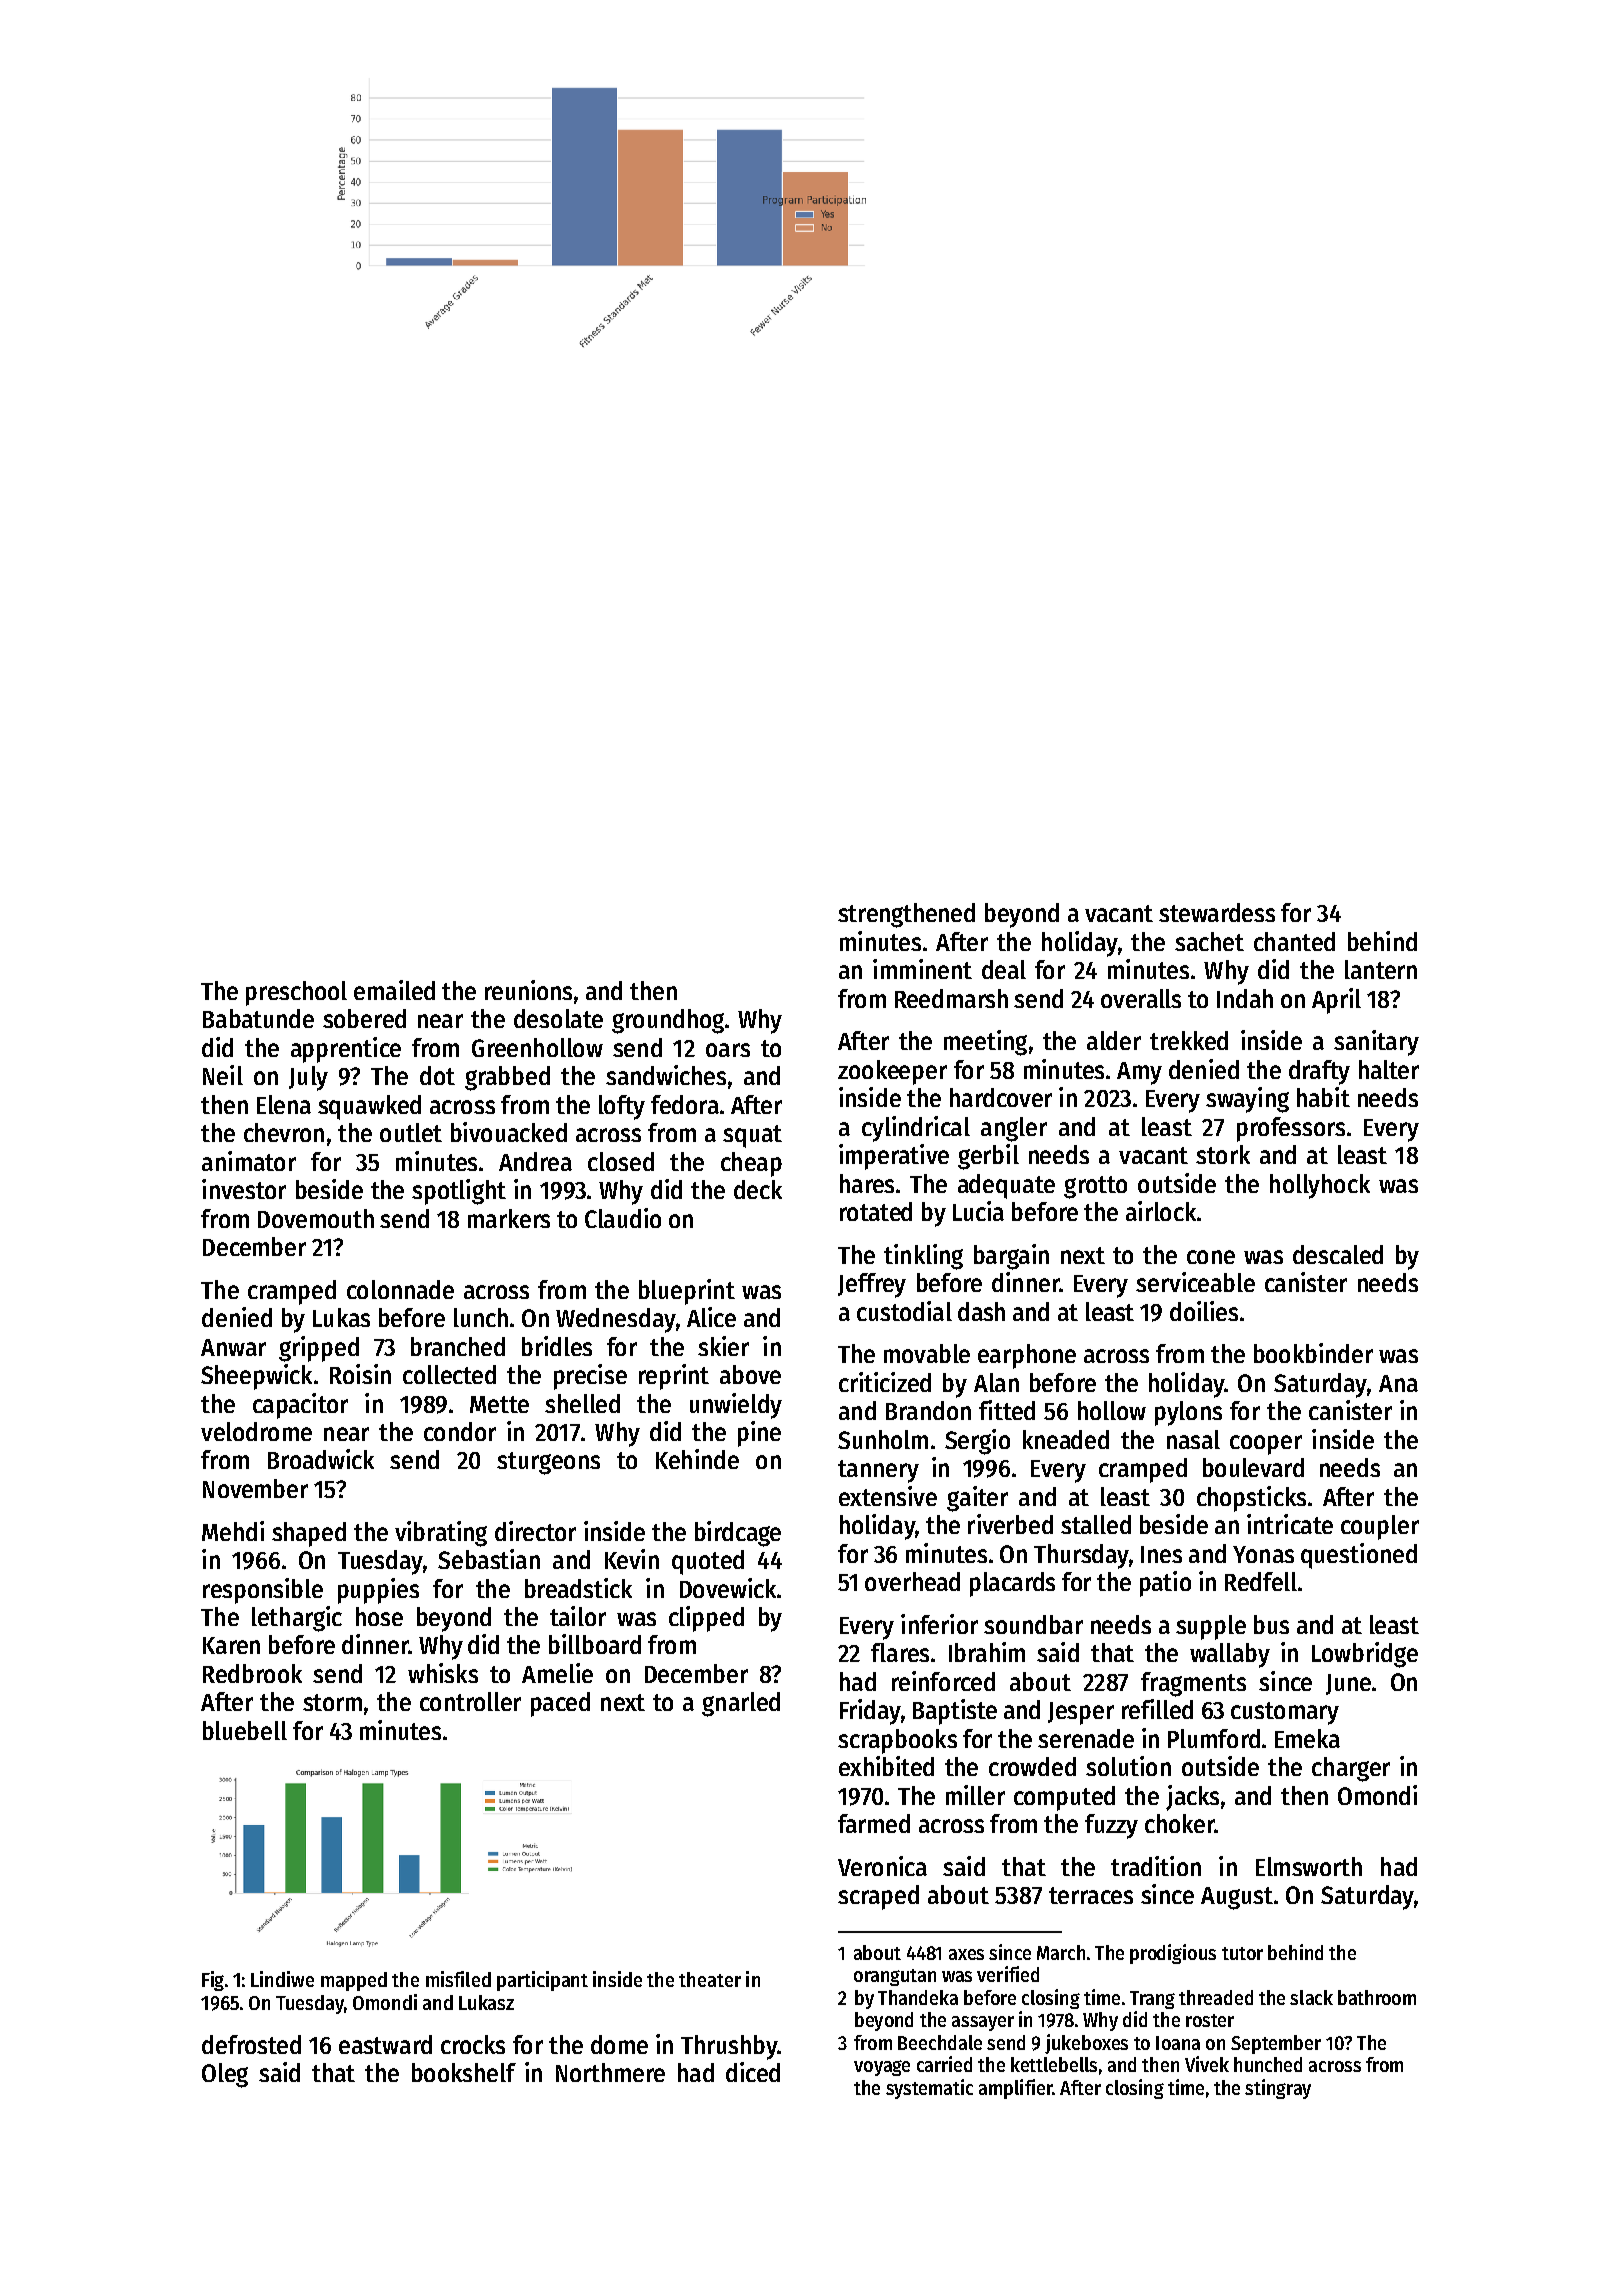 This image has height=2292, width=1620. I want to click on groundhog, so click(668, 1021).
